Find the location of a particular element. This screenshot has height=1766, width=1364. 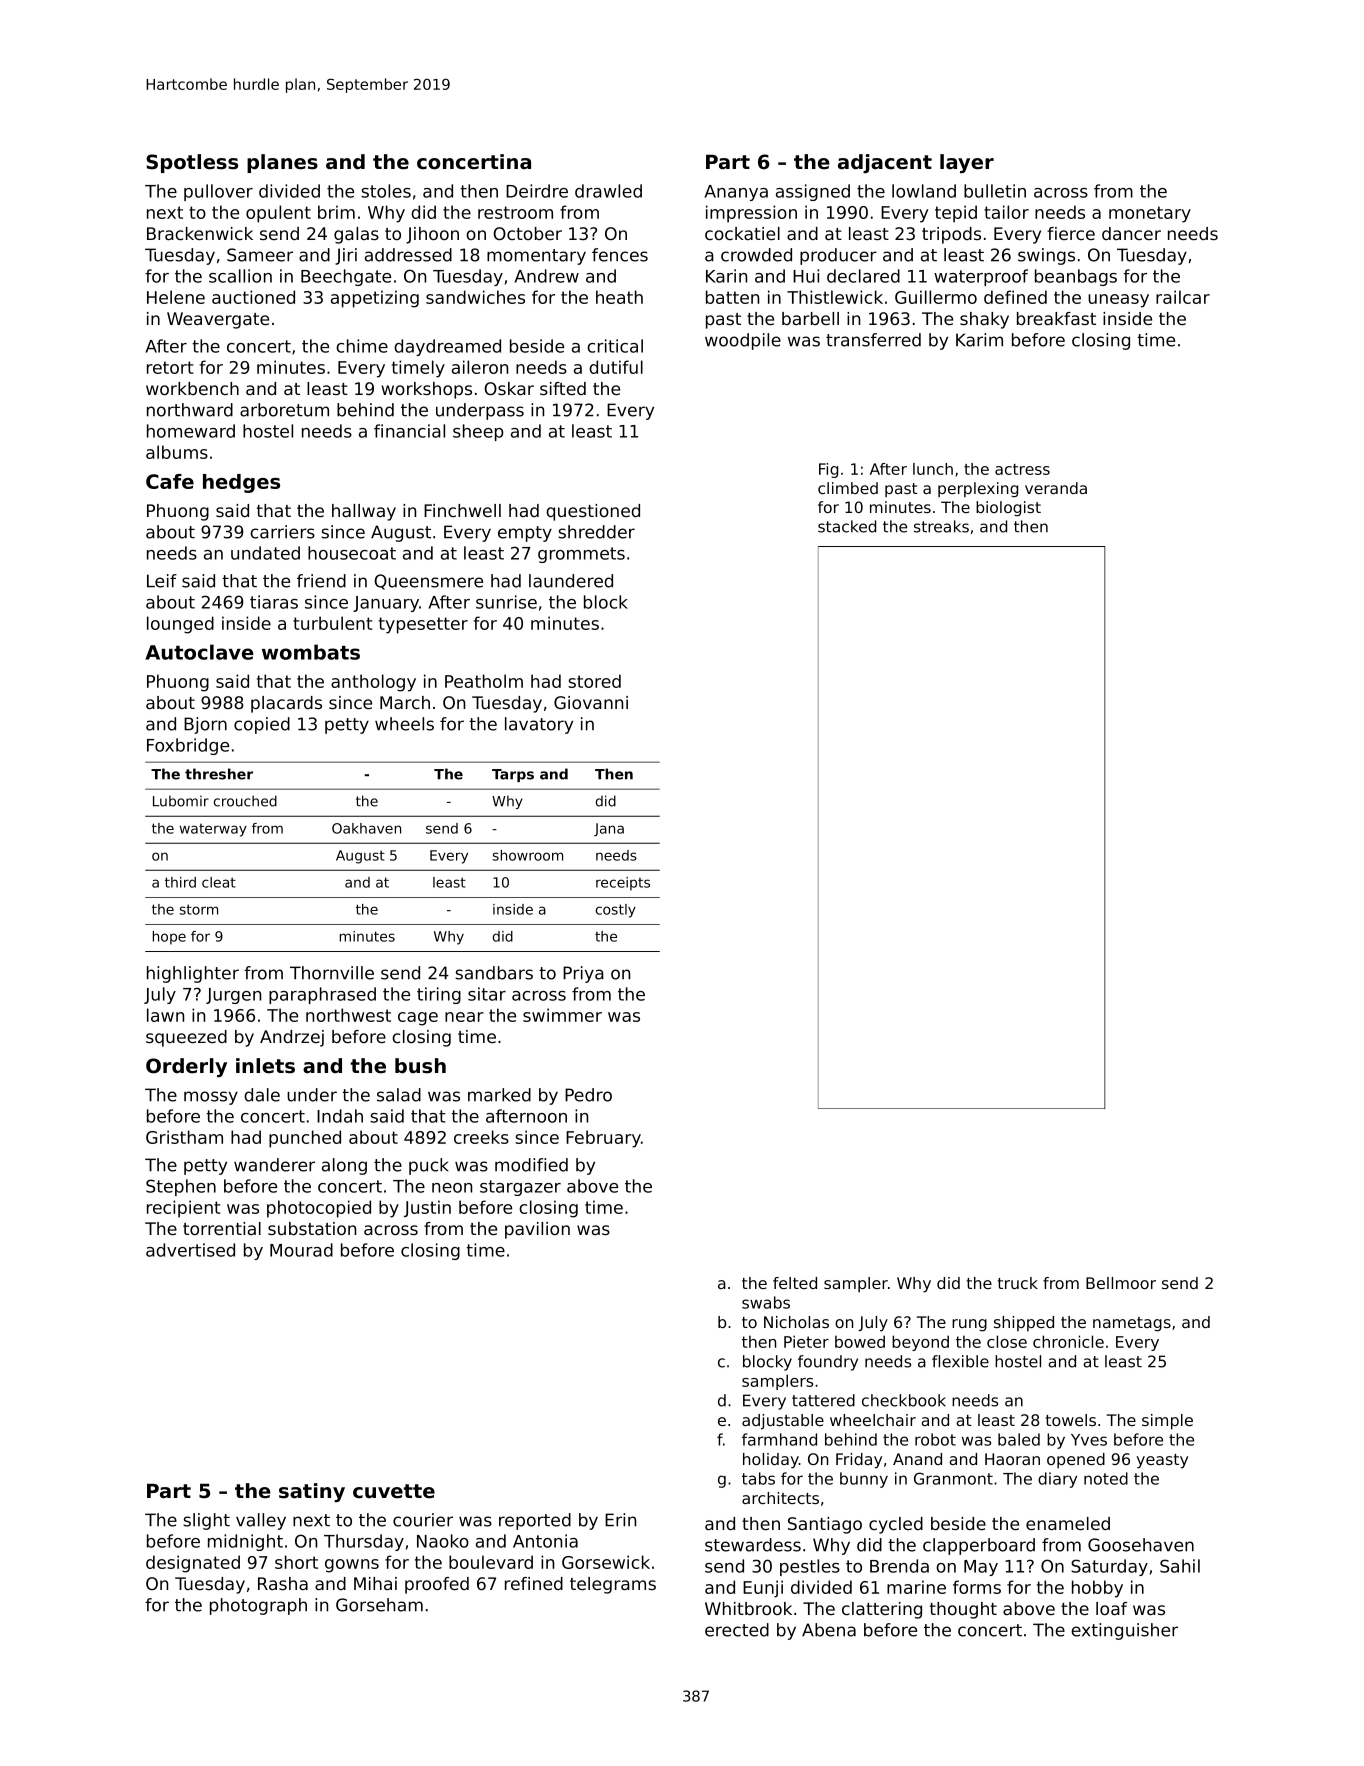

wanderer is located at coordinates (274, 1165).
